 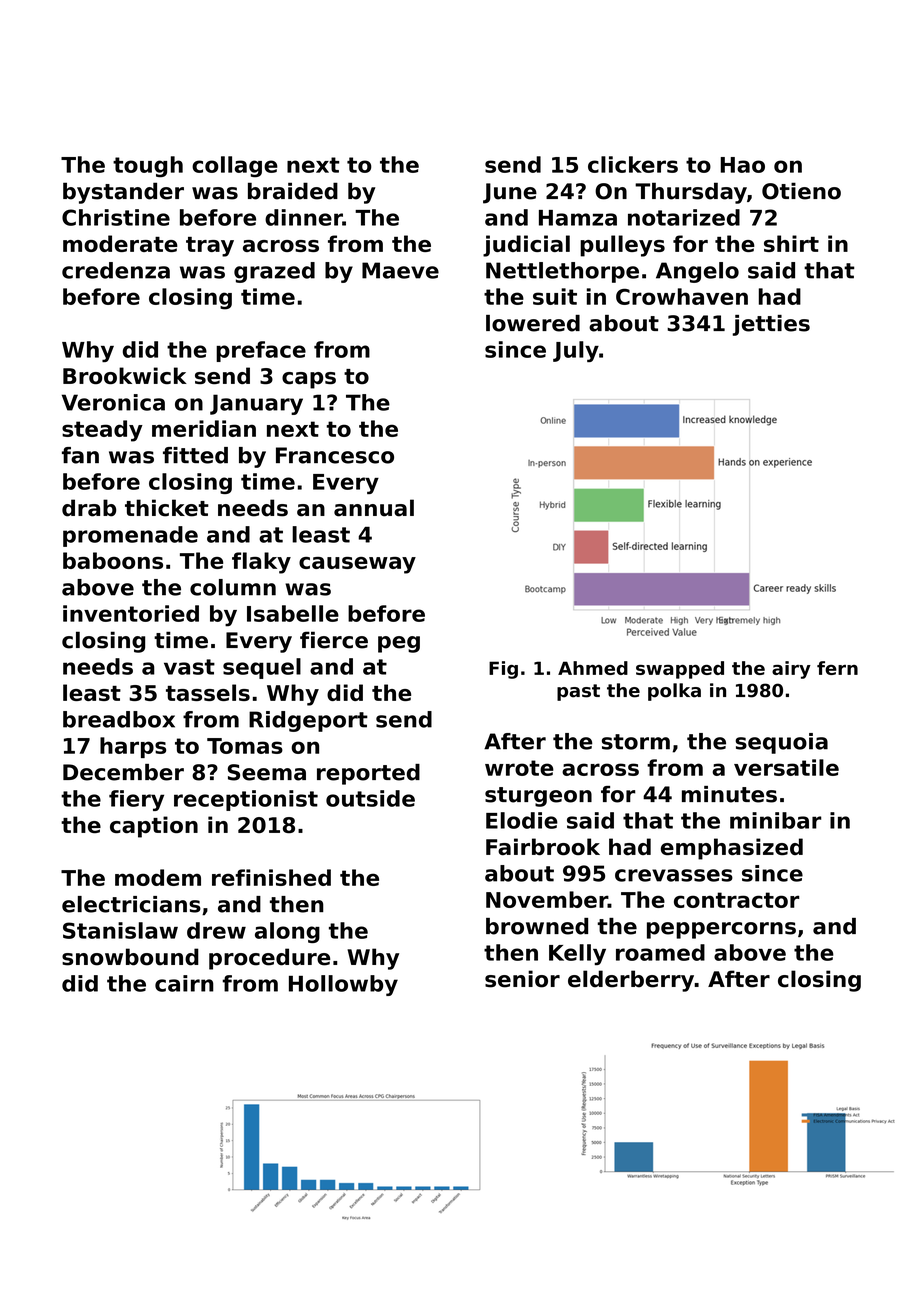 What do you see at coordinates (633, 164) in the image?
I see `clickers` at bounding box center [633, 164].
